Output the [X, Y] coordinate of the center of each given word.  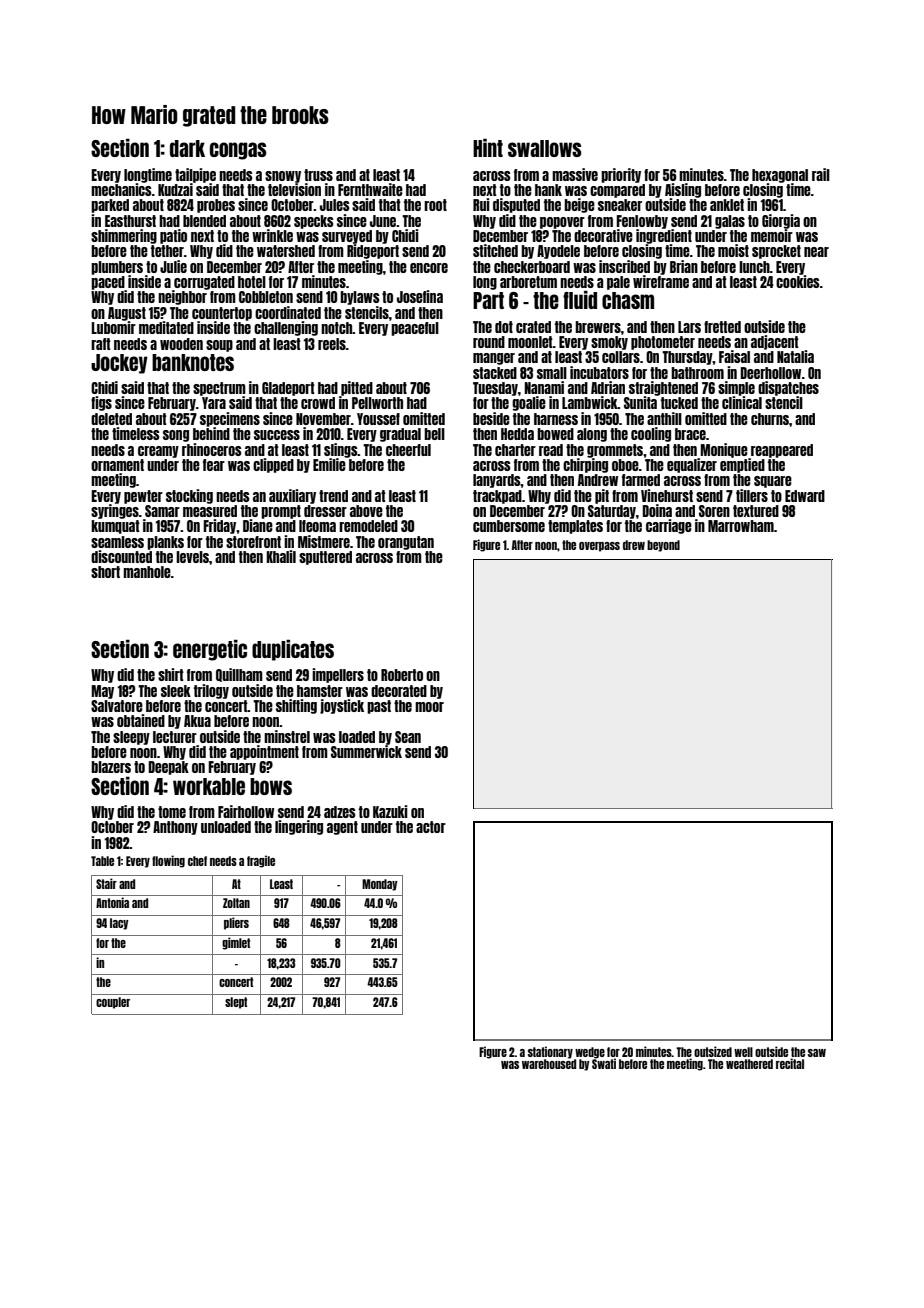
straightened [663, 388]
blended [204, 221]
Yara [214, 403]
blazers [111, 767]
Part [488, 300]
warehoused [549, 1064]
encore [429, 268]
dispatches [788, 388]
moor [429, 707]
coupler [113, 1003]
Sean [408, 737]
